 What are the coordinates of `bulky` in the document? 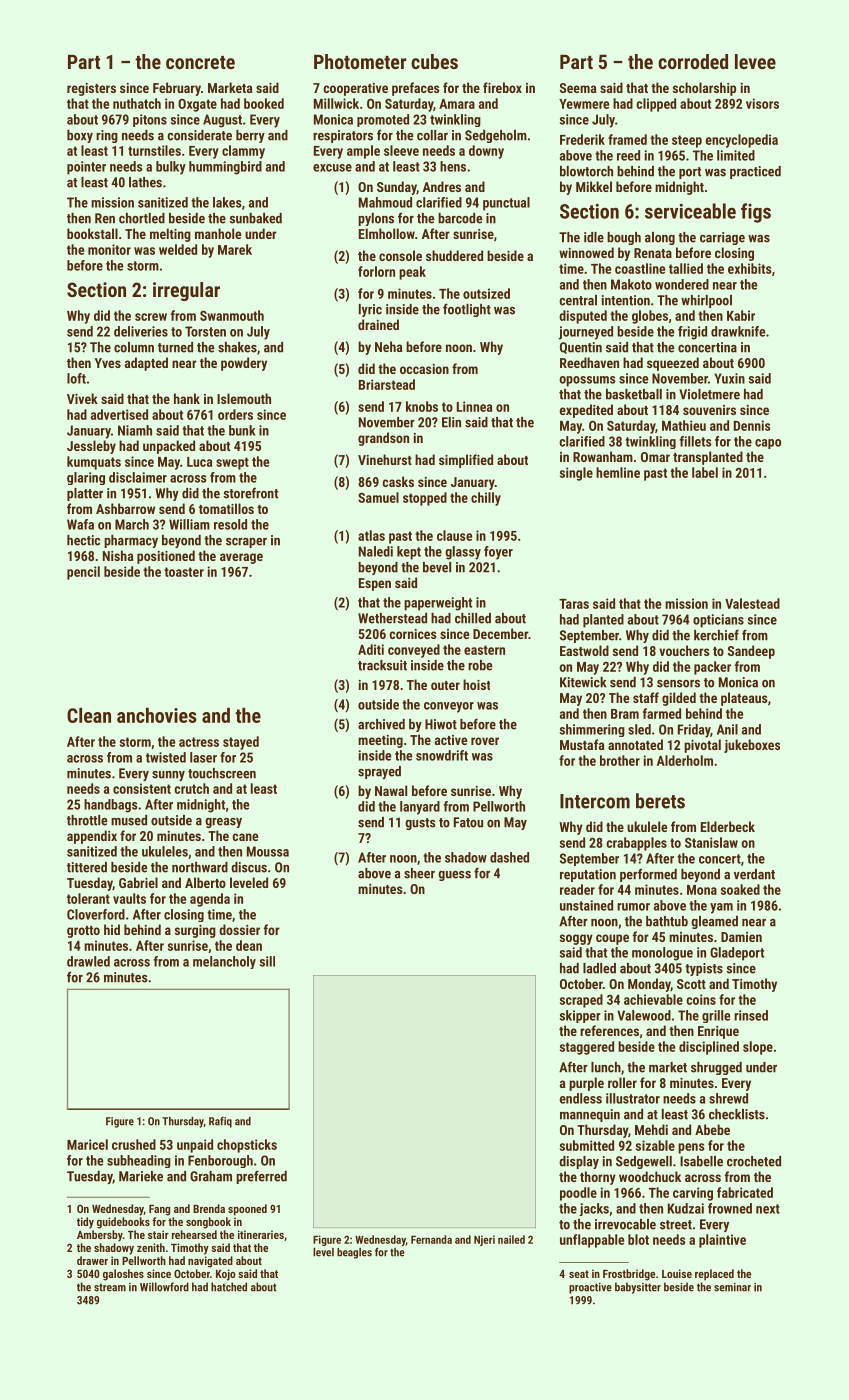 It's located at (171, 168).
